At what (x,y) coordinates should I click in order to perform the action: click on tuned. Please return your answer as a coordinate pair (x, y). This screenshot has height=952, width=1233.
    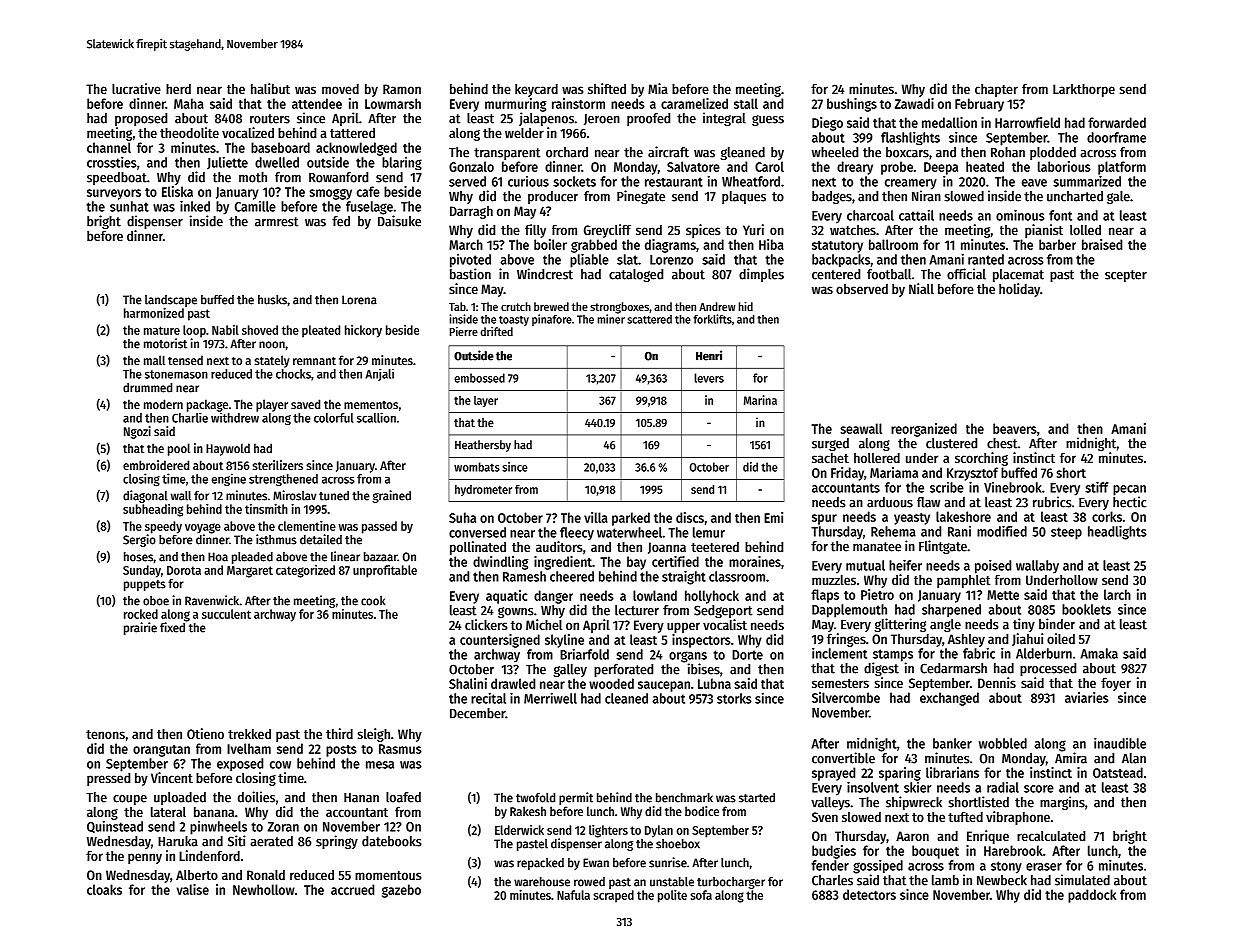
    Looking at the image, I should click on (334, 496).
